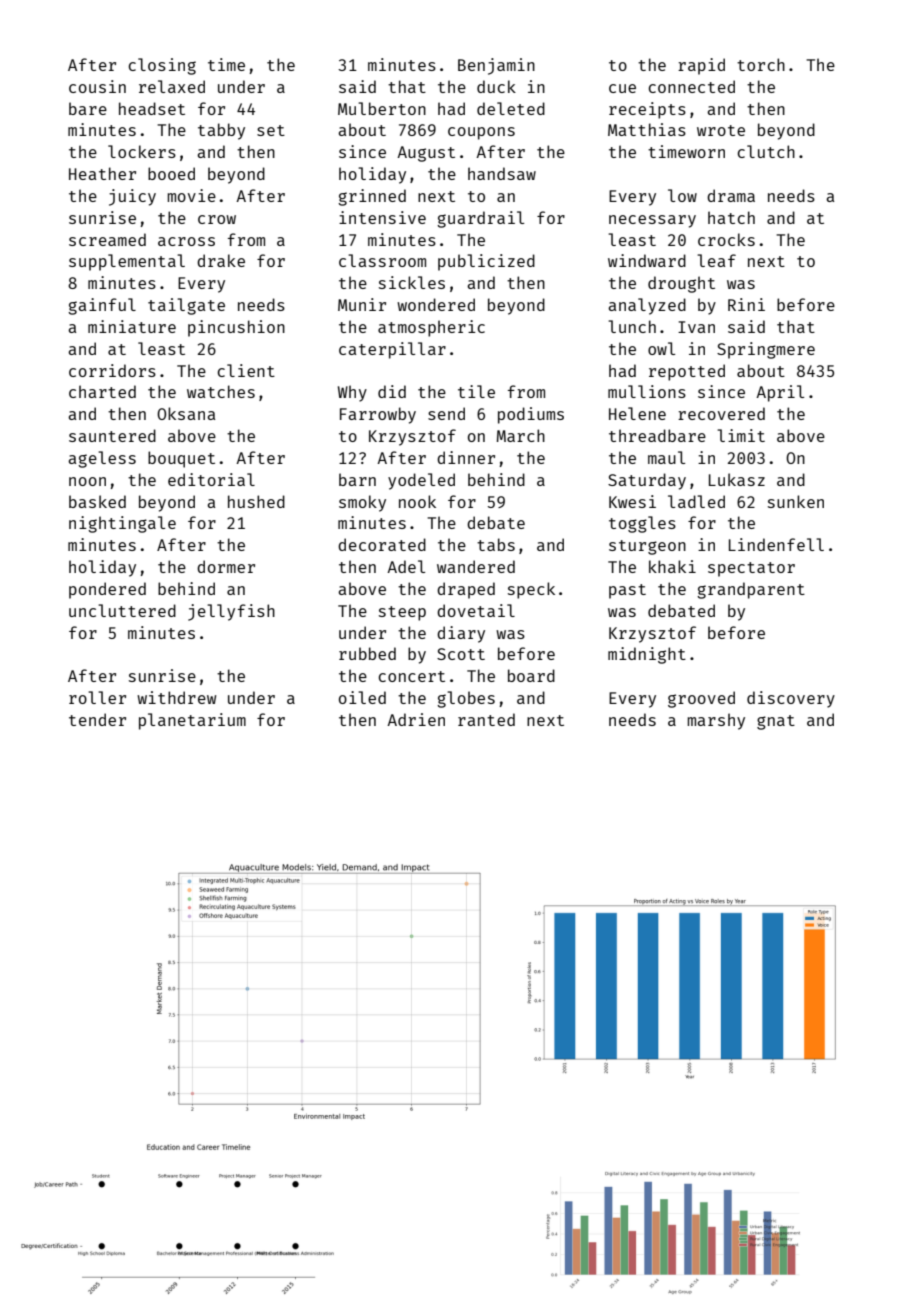  What do you see at coordinates (776, 722) in the screenshot?
I see `gnat` at bounding box center [776, 722].
